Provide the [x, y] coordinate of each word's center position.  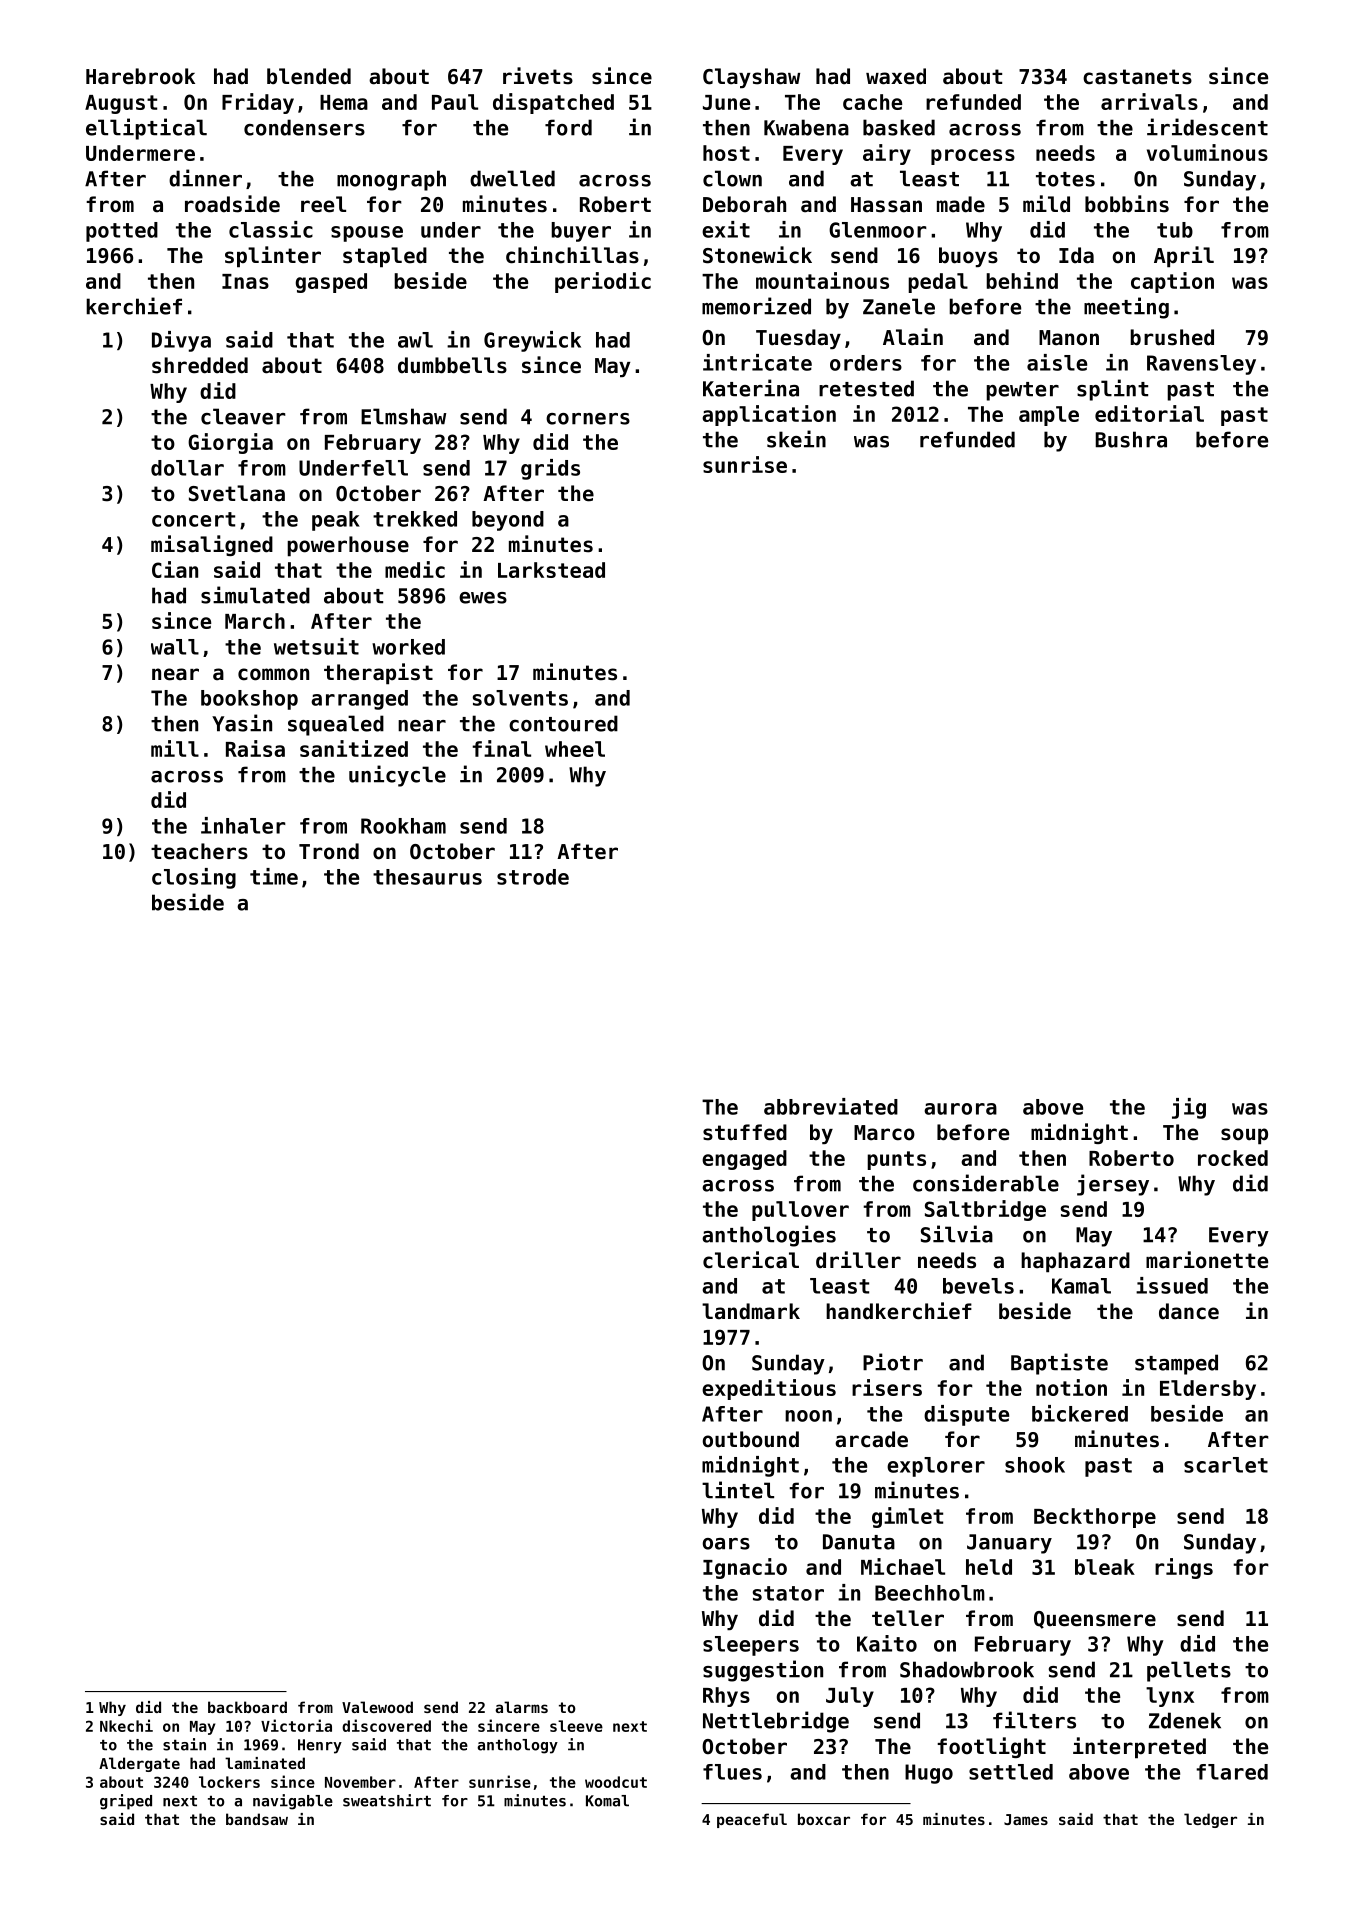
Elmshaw [403, 416]
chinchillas [572, 255]
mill [175, 748]
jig [1189, 1108]
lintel [738, 1490]
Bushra [1131, 439]
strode [533, 877]
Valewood [377, 1707]
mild [1046, 204]
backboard [247, 1707]
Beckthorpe [1095, 1518]
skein [796, 439]
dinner [205, 178]
